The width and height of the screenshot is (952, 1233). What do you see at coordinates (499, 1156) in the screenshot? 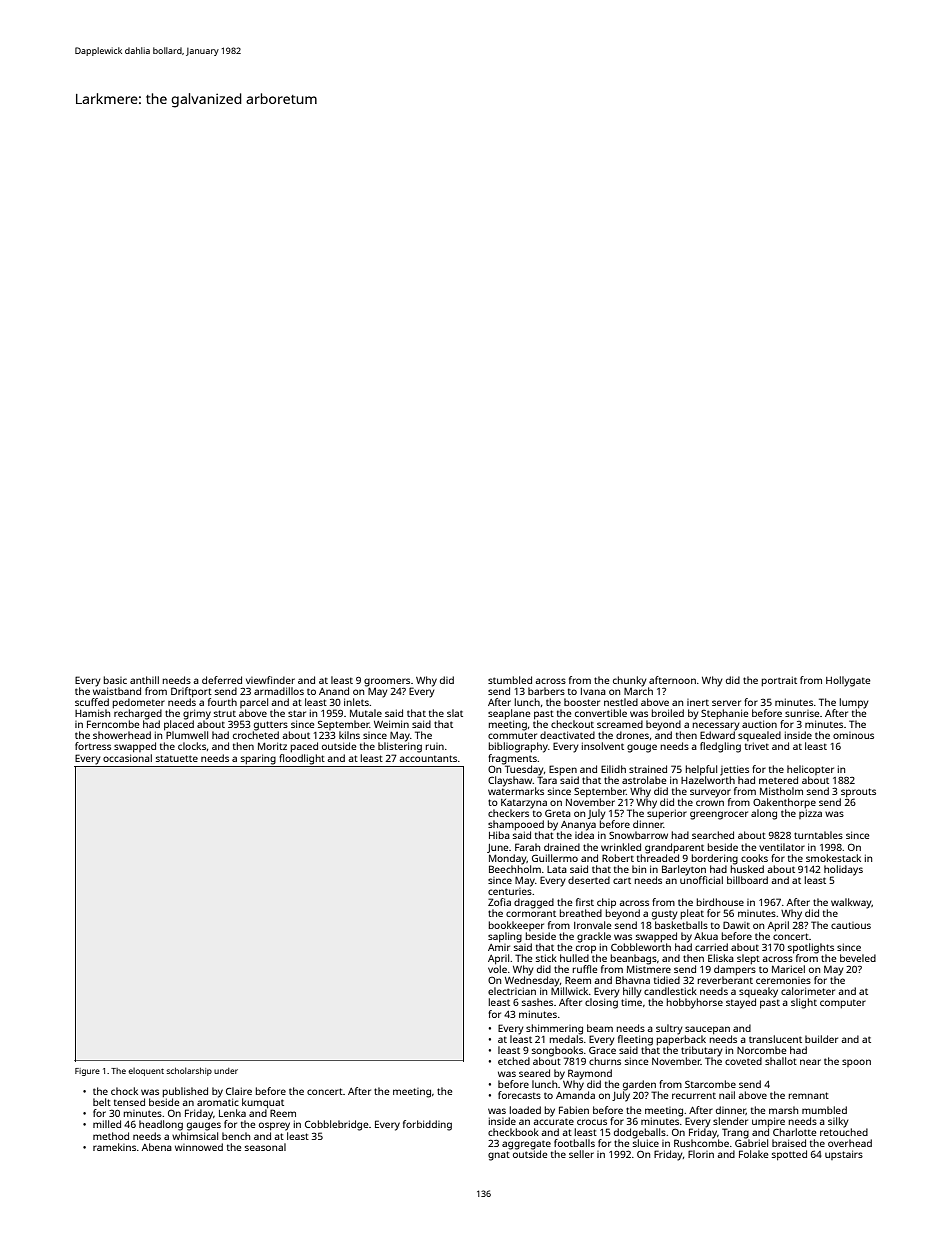
I see `gnat` at bounding box center [499, 1156].
